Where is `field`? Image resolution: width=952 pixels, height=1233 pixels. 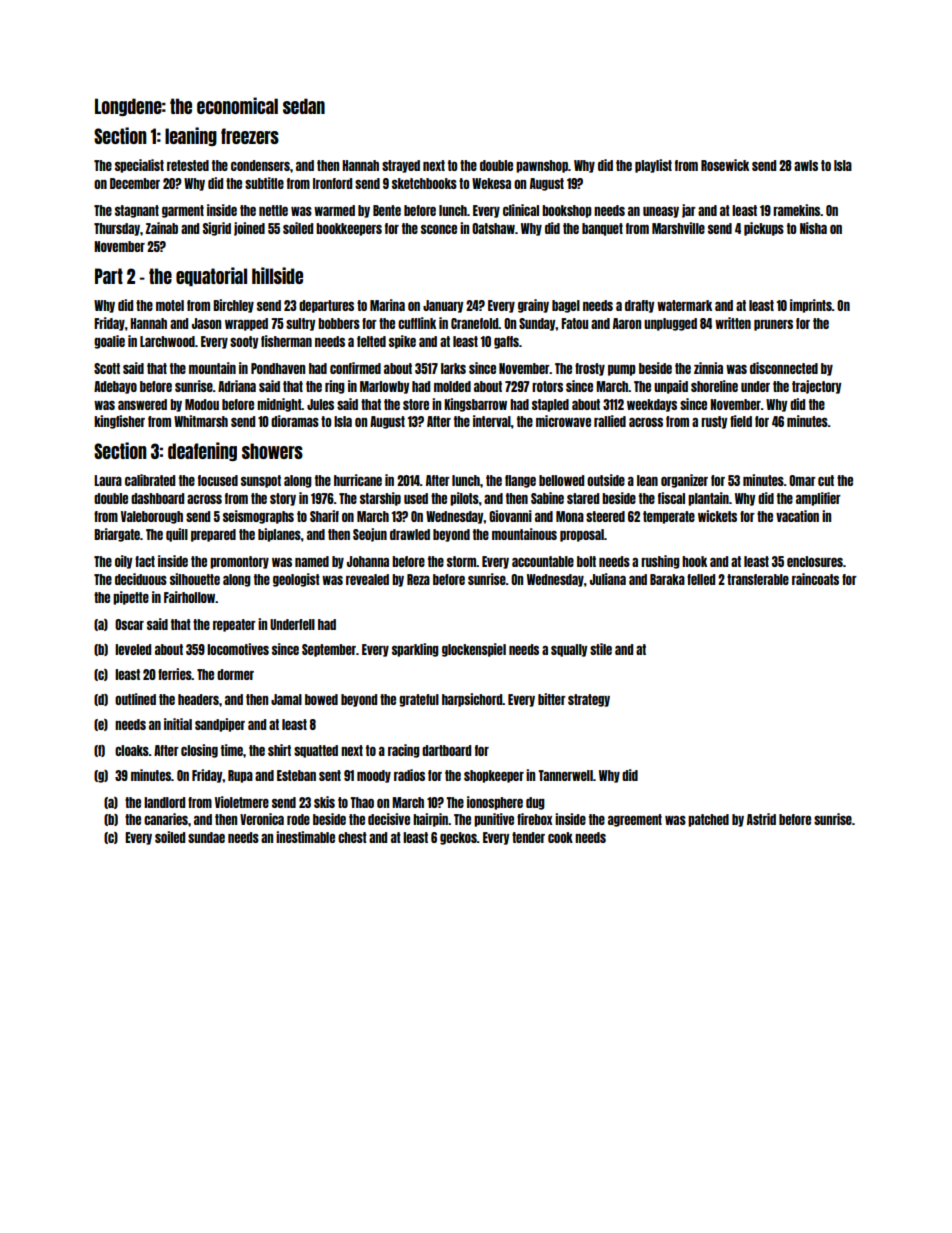
field is located at coordinates (741, 421).
